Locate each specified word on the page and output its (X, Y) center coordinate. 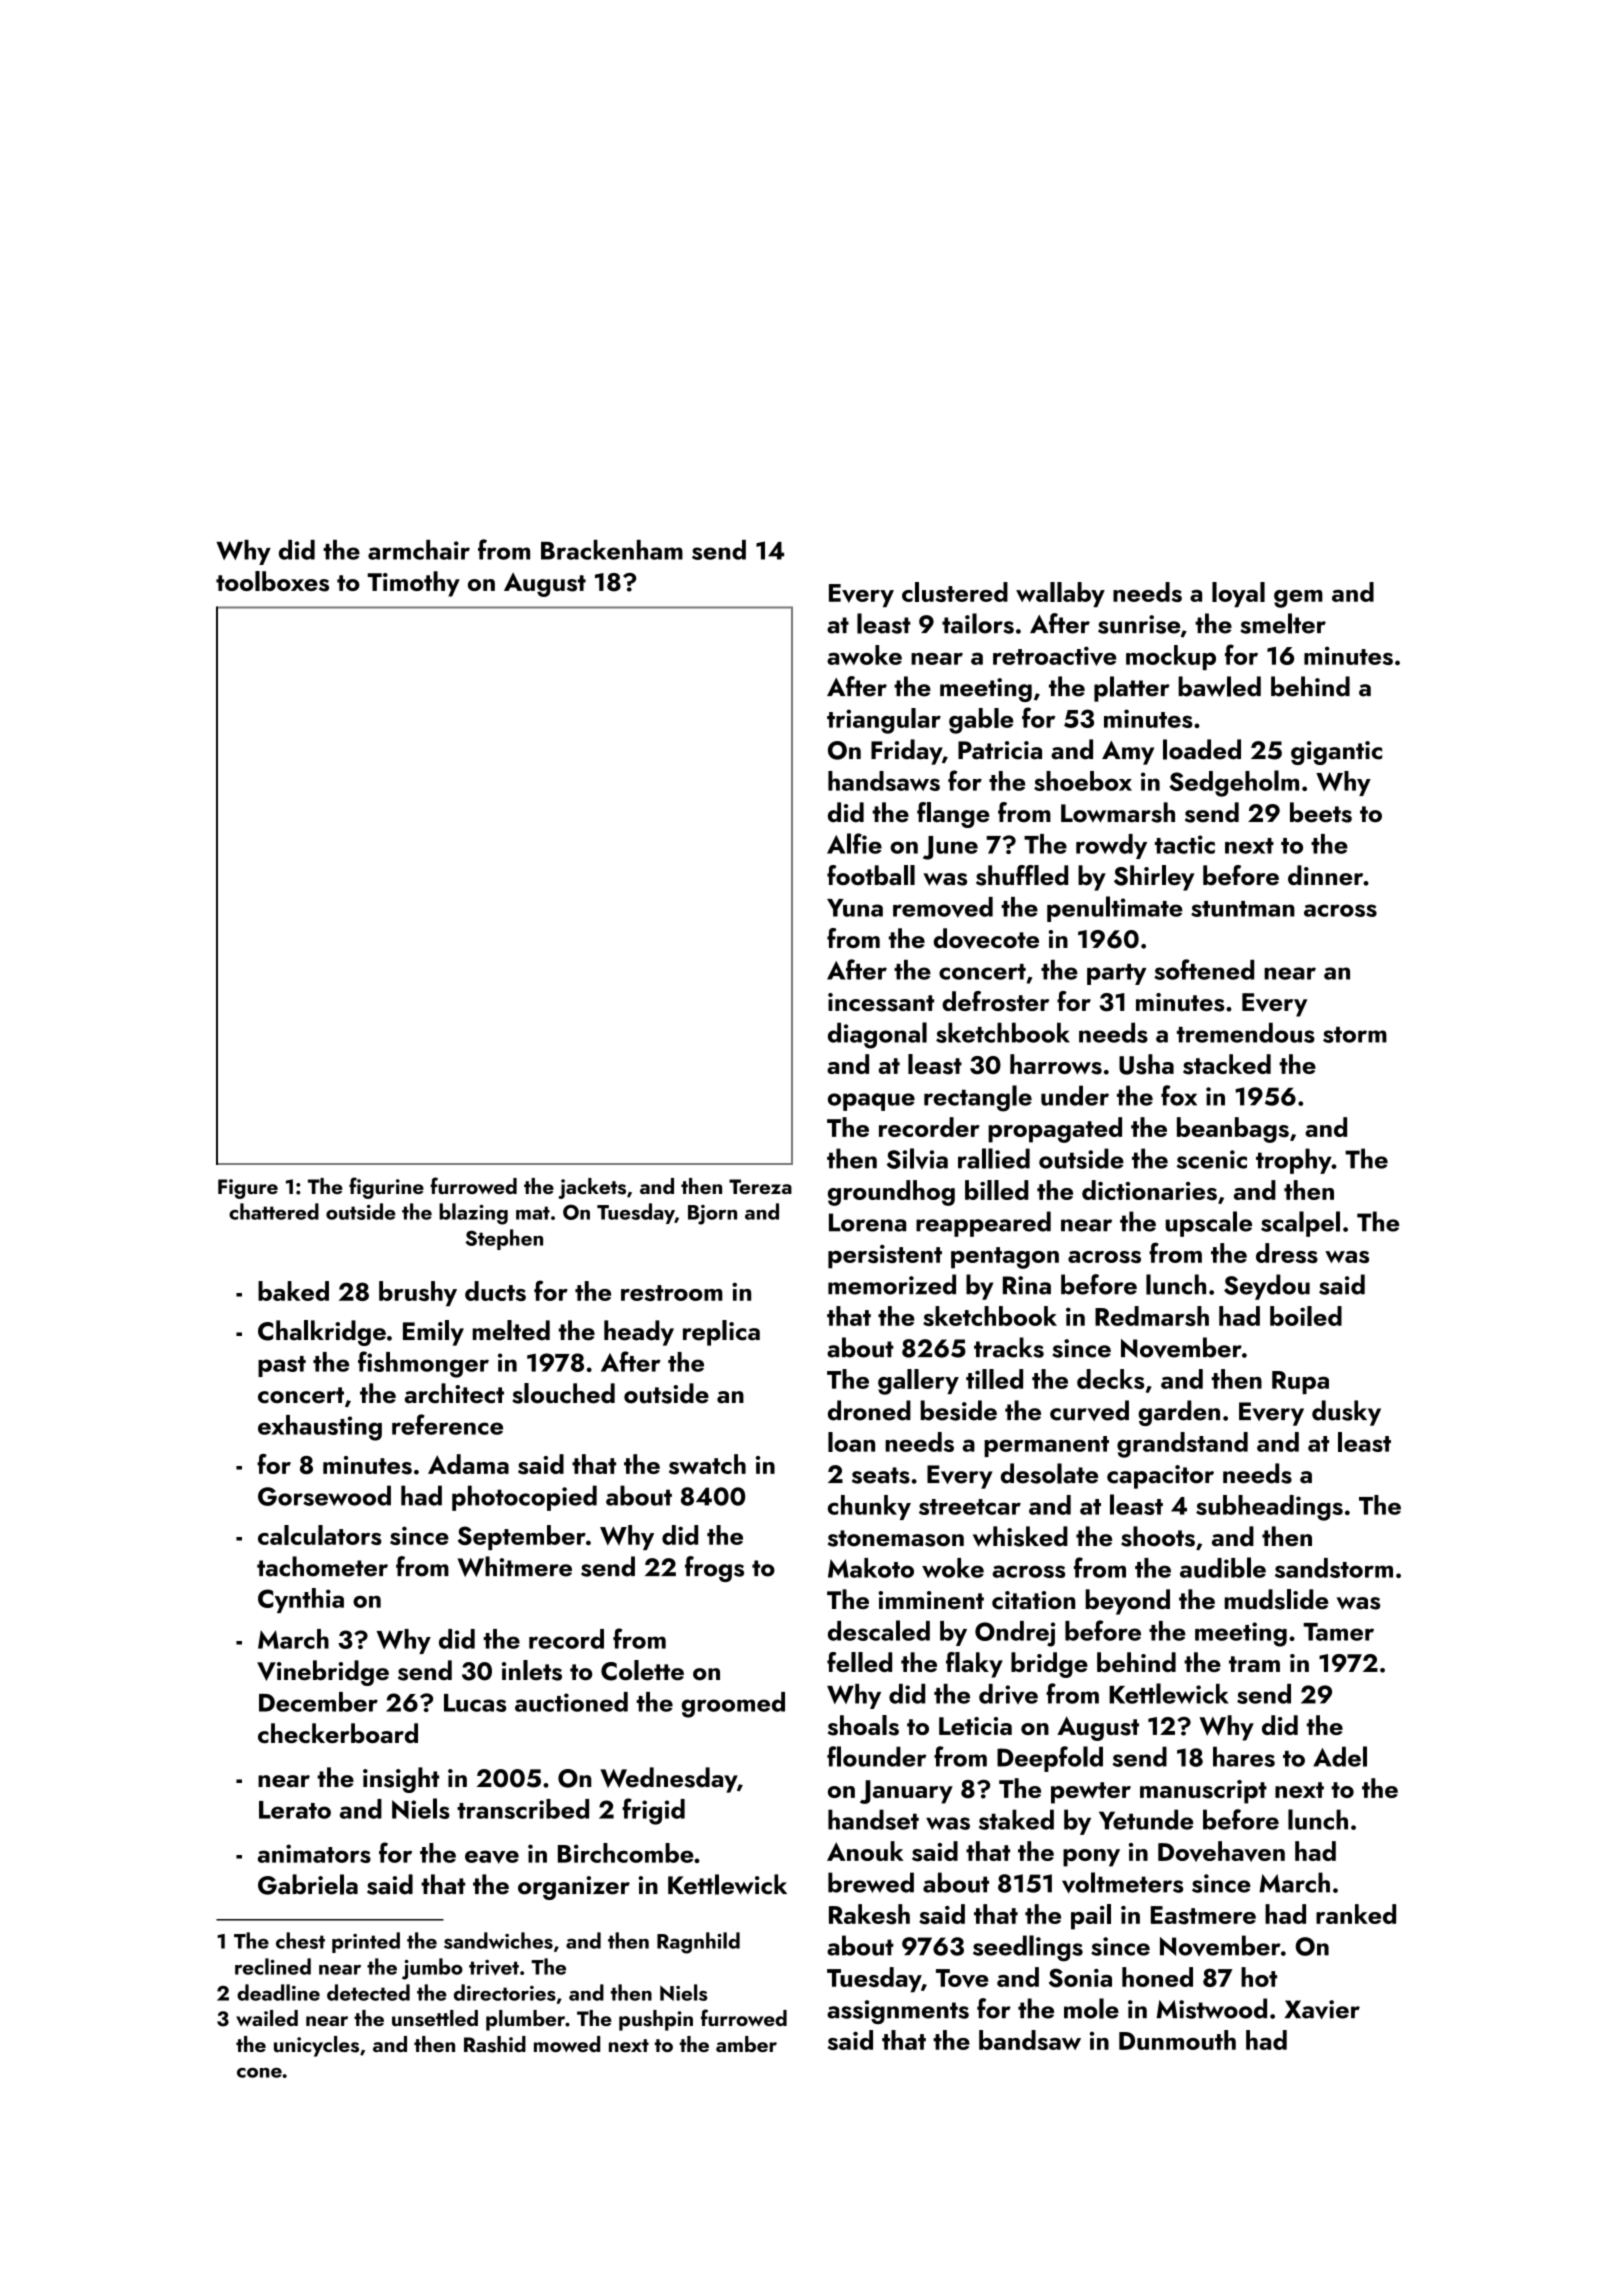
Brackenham (612, 550)
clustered (955, 592)
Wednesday (668, 1780)
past (282, 1366)
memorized (892, 1284)
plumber (525, 2020)
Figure (248, 1189)
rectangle (978, 1098)
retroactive (1055, 656)
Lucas (475, 1703)
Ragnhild (698, 1943)
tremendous (1246, 1032)
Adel (1340, 1756)
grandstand (1182, 1445)
